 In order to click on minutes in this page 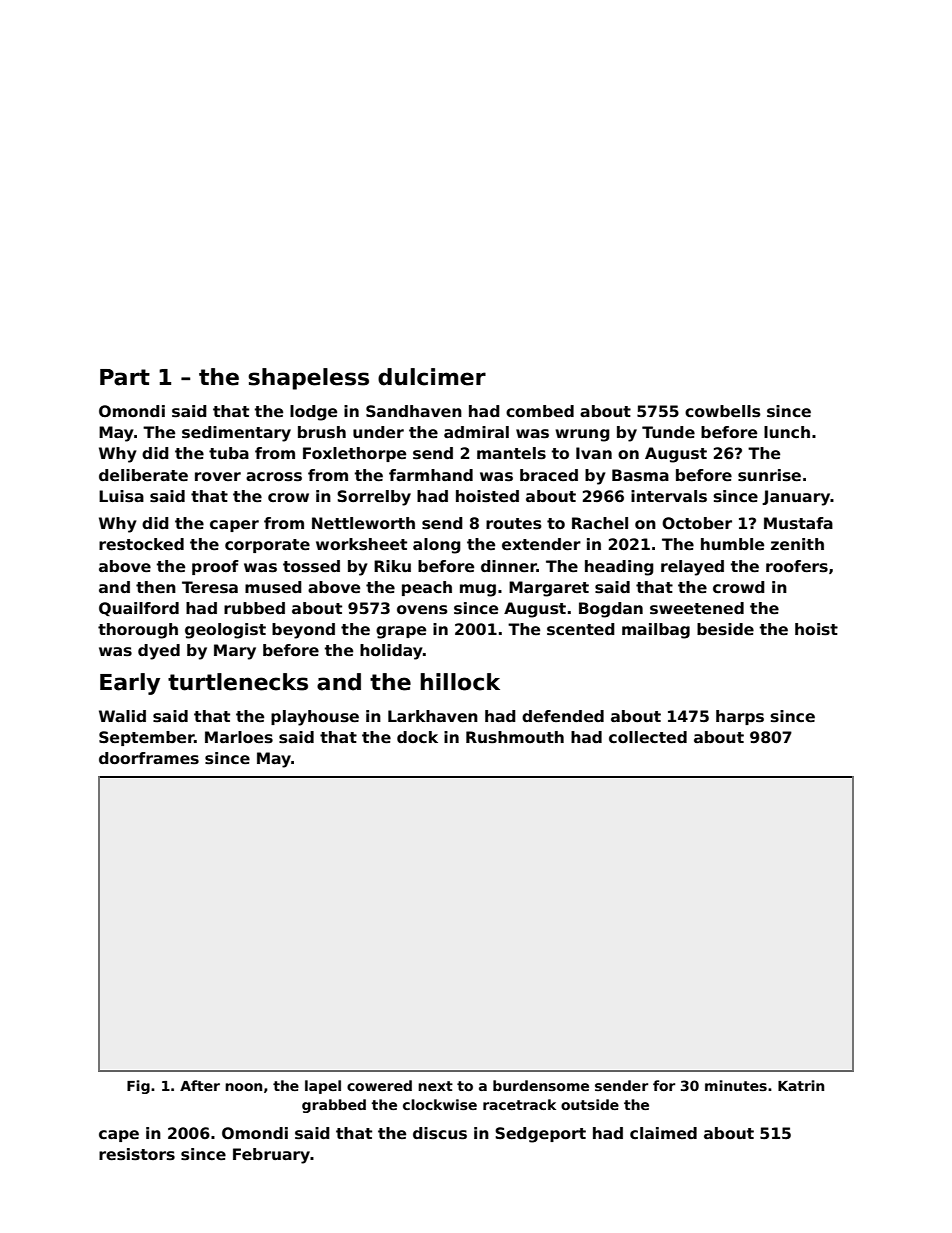, I will do `click(736, 1085)`.
